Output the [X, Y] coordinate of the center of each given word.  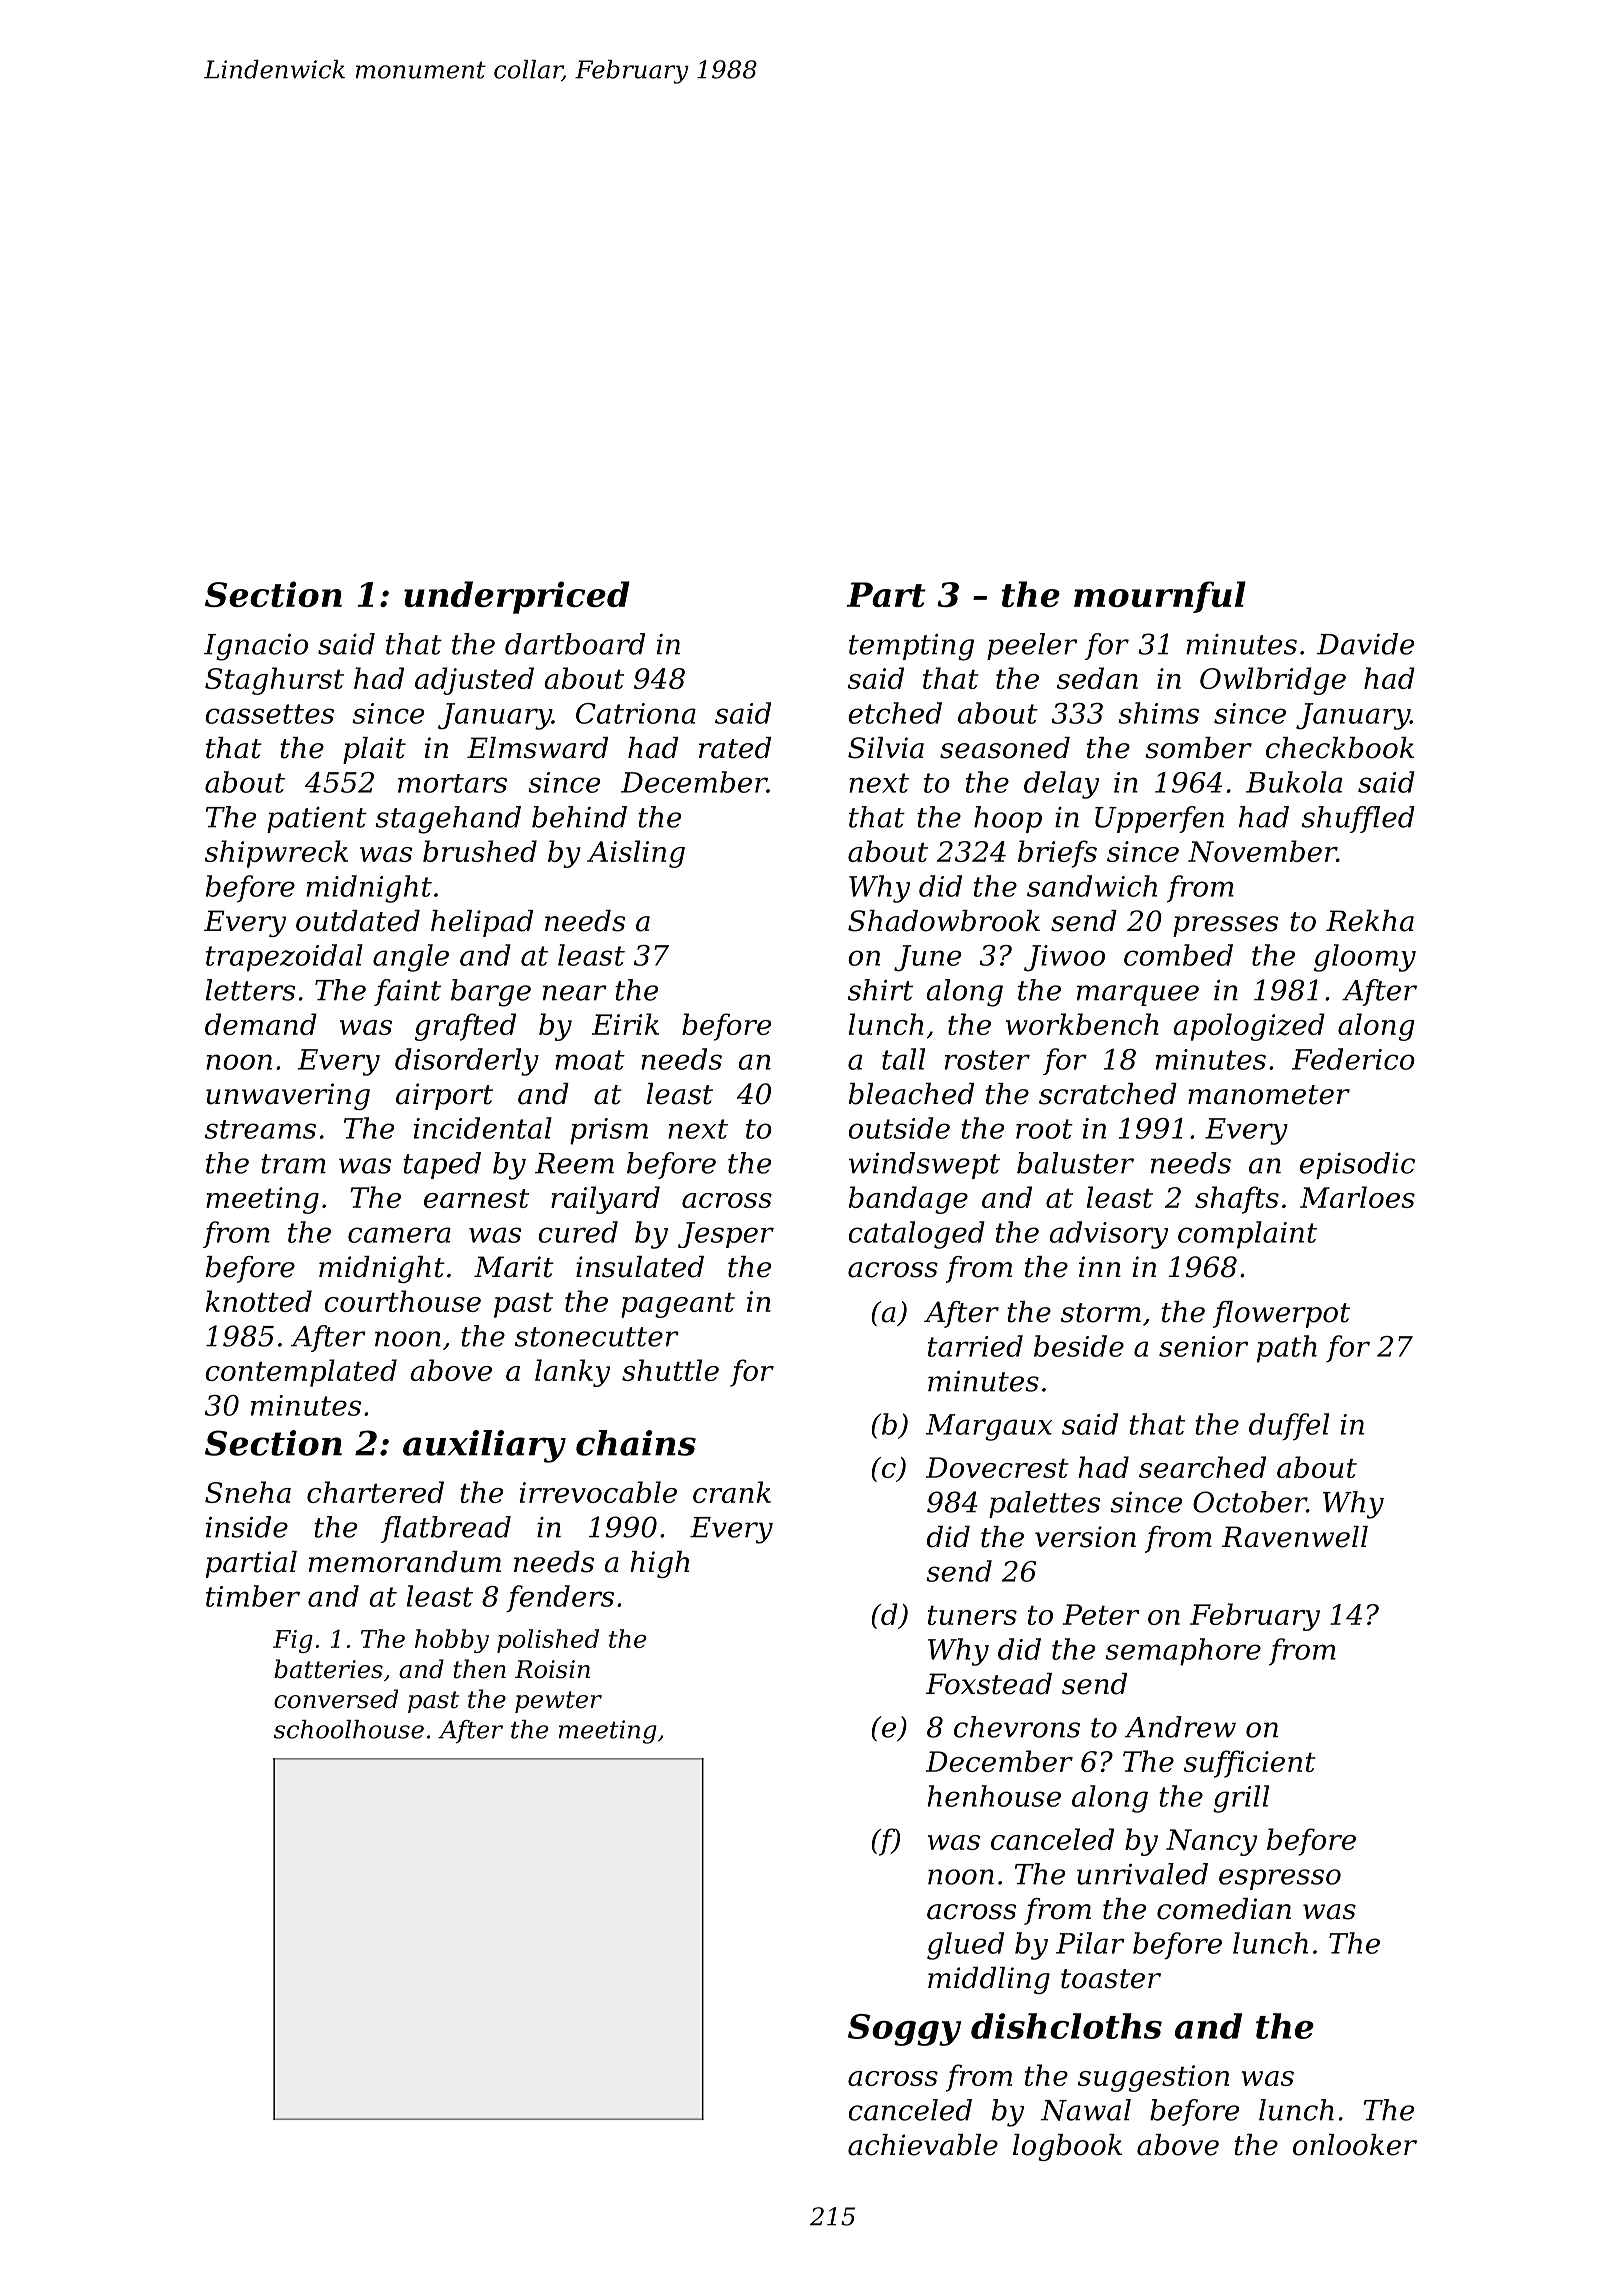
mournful [1160, 597]
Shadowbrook [944, 921]
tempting [911, 647]
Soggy [904, 2030]
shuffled [1358, 819]
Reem [574, 1163]
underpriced [517, 597]
